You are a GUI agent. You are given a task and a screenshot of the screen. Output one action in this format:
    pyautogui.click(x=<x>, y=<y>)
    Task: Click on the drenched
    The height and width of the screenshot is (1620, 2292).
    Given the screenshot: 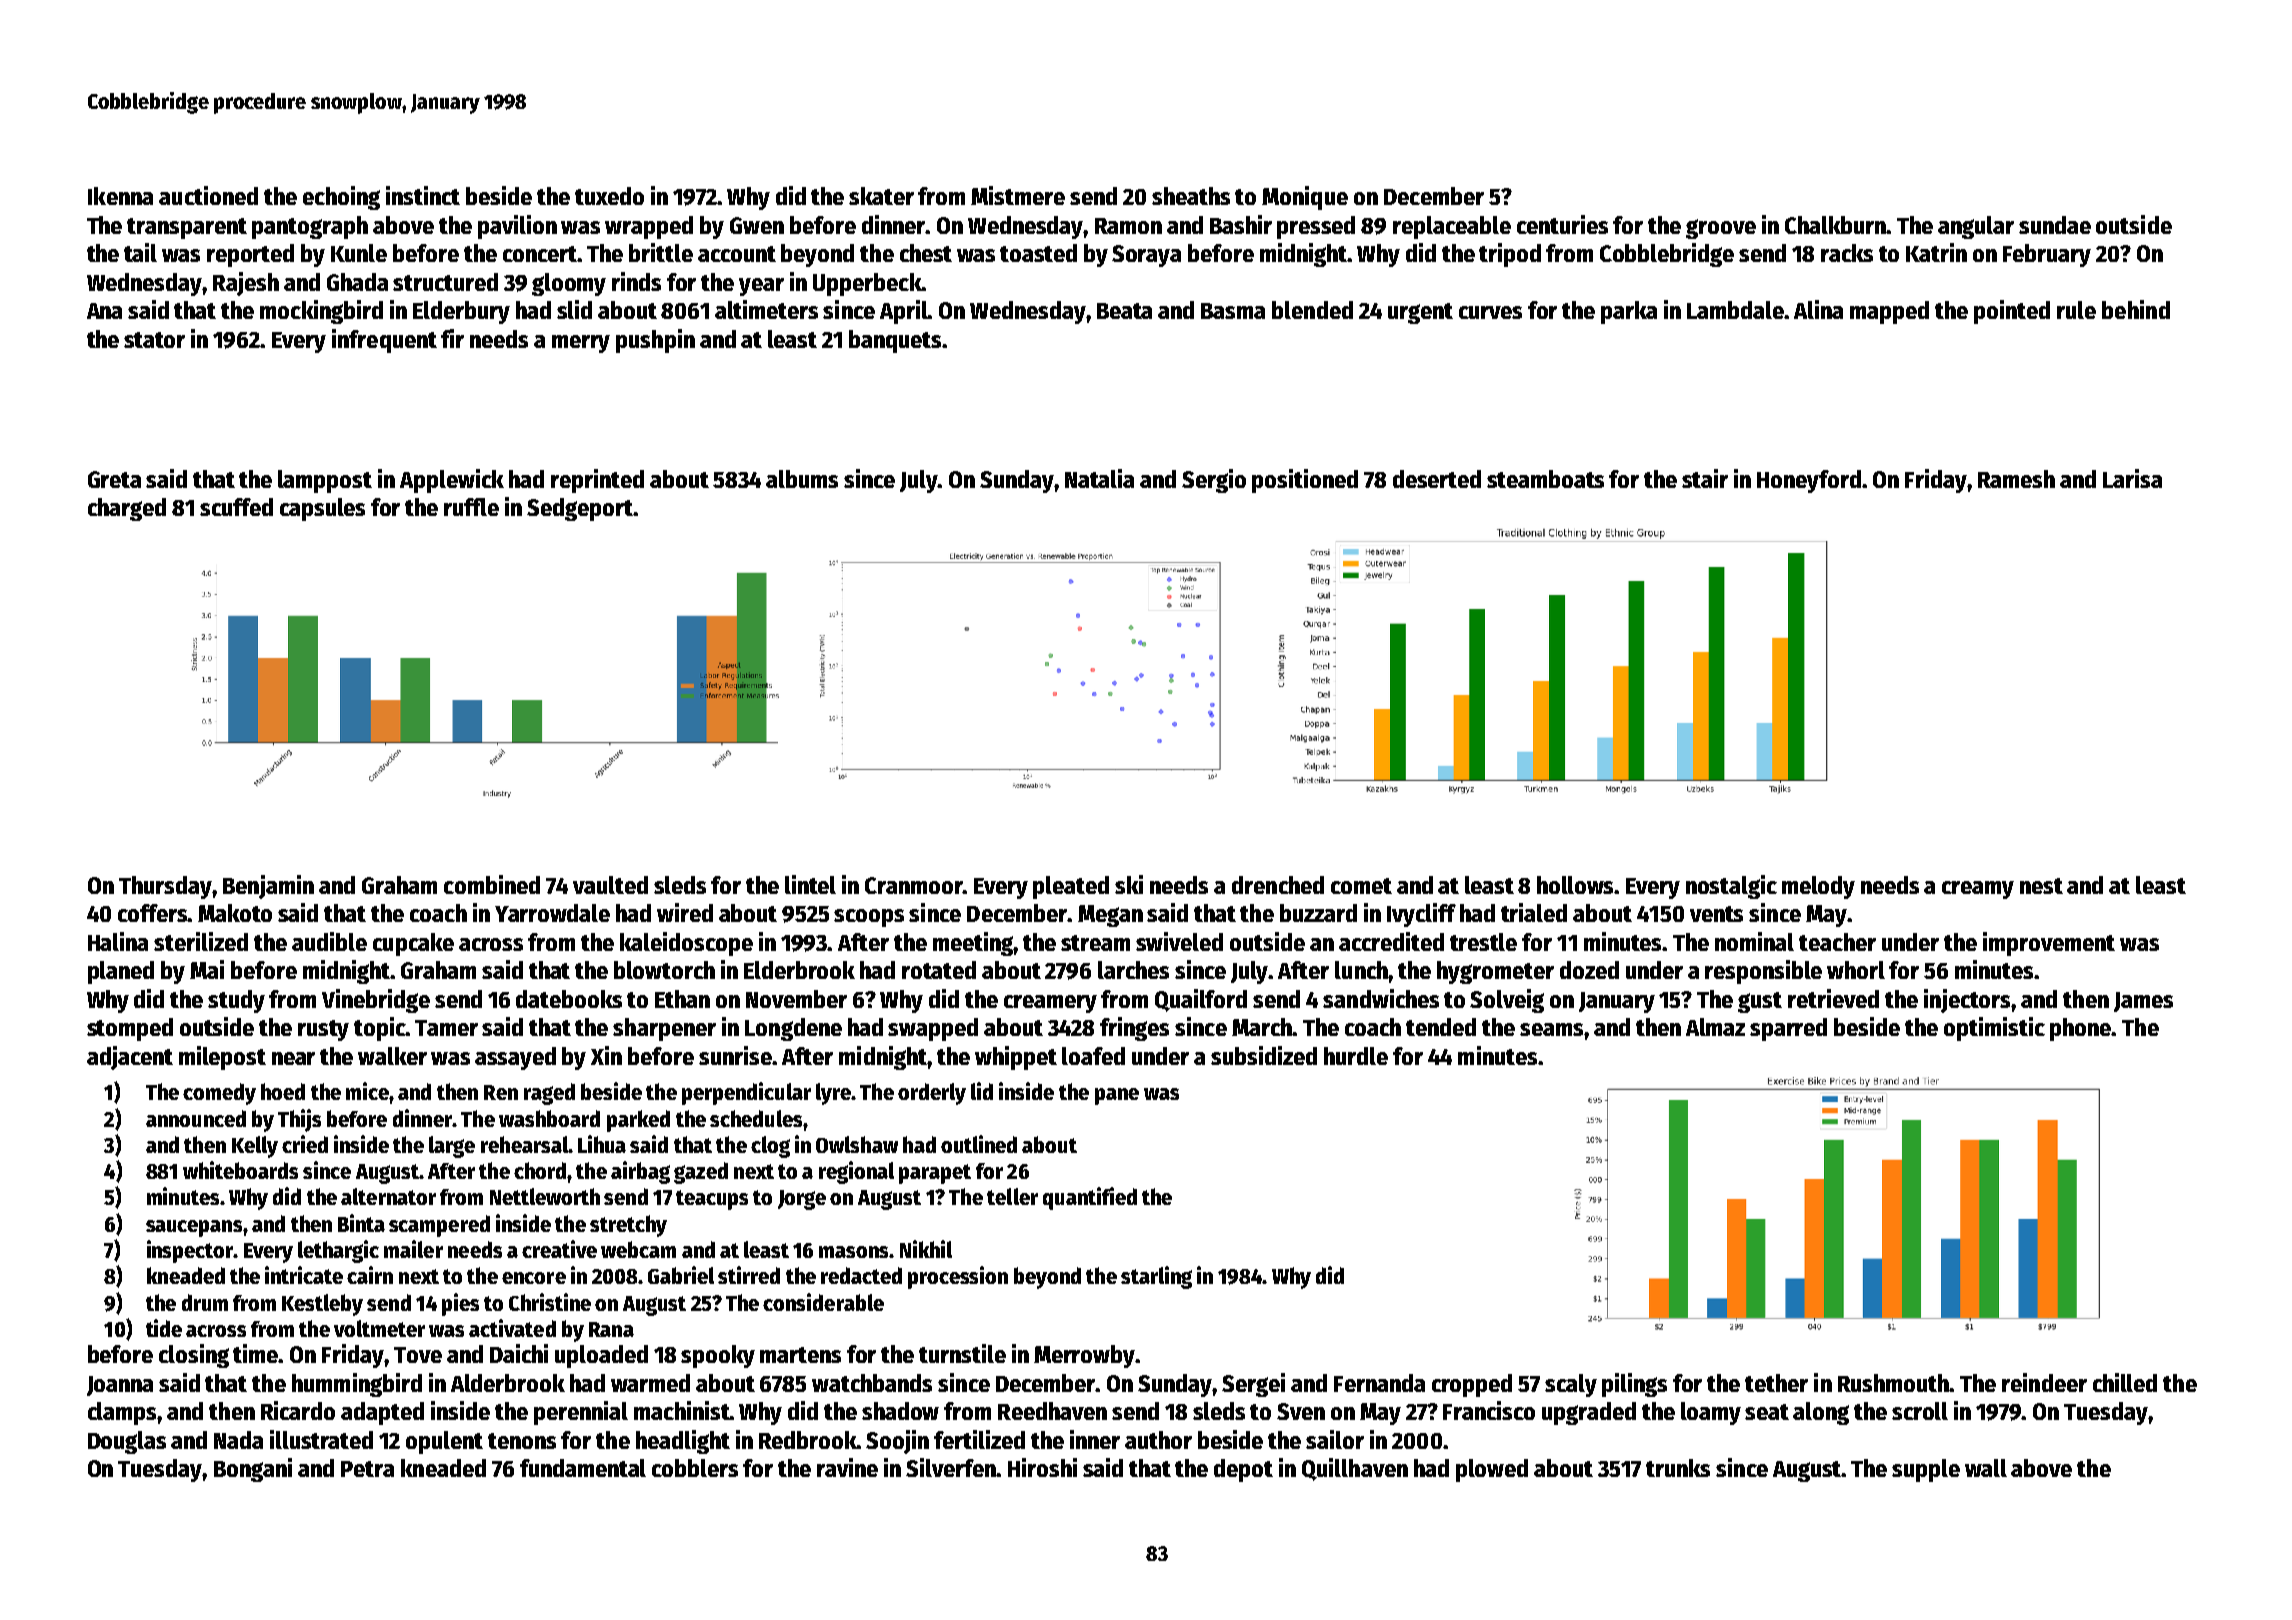 What is the action you would take?
    pyautogui.click(x=1278, y=885)
